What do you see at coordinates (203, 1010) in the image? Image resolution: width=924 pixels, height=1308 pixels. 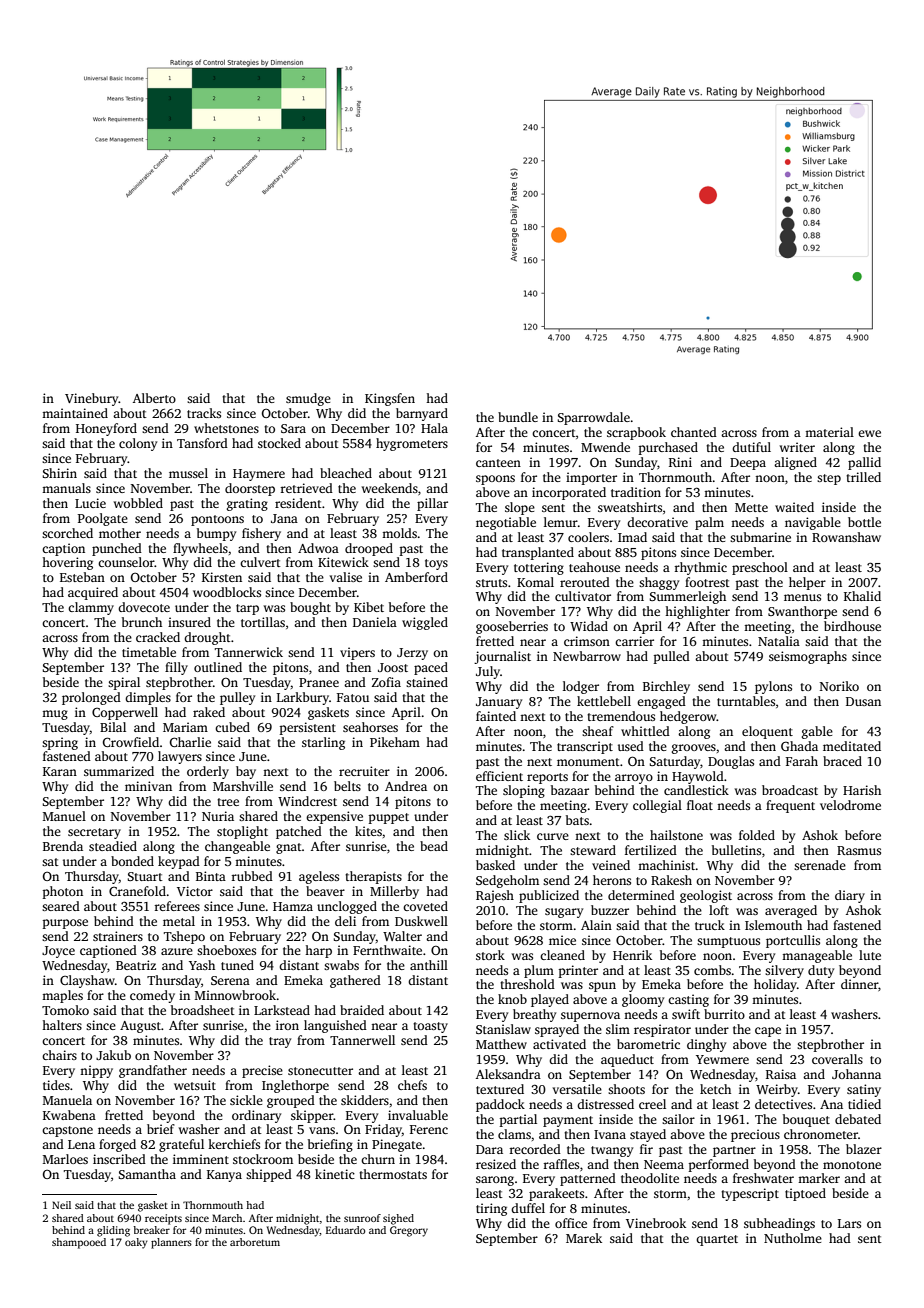 I see `broadsheet` at bounding box center [203, 1010].
